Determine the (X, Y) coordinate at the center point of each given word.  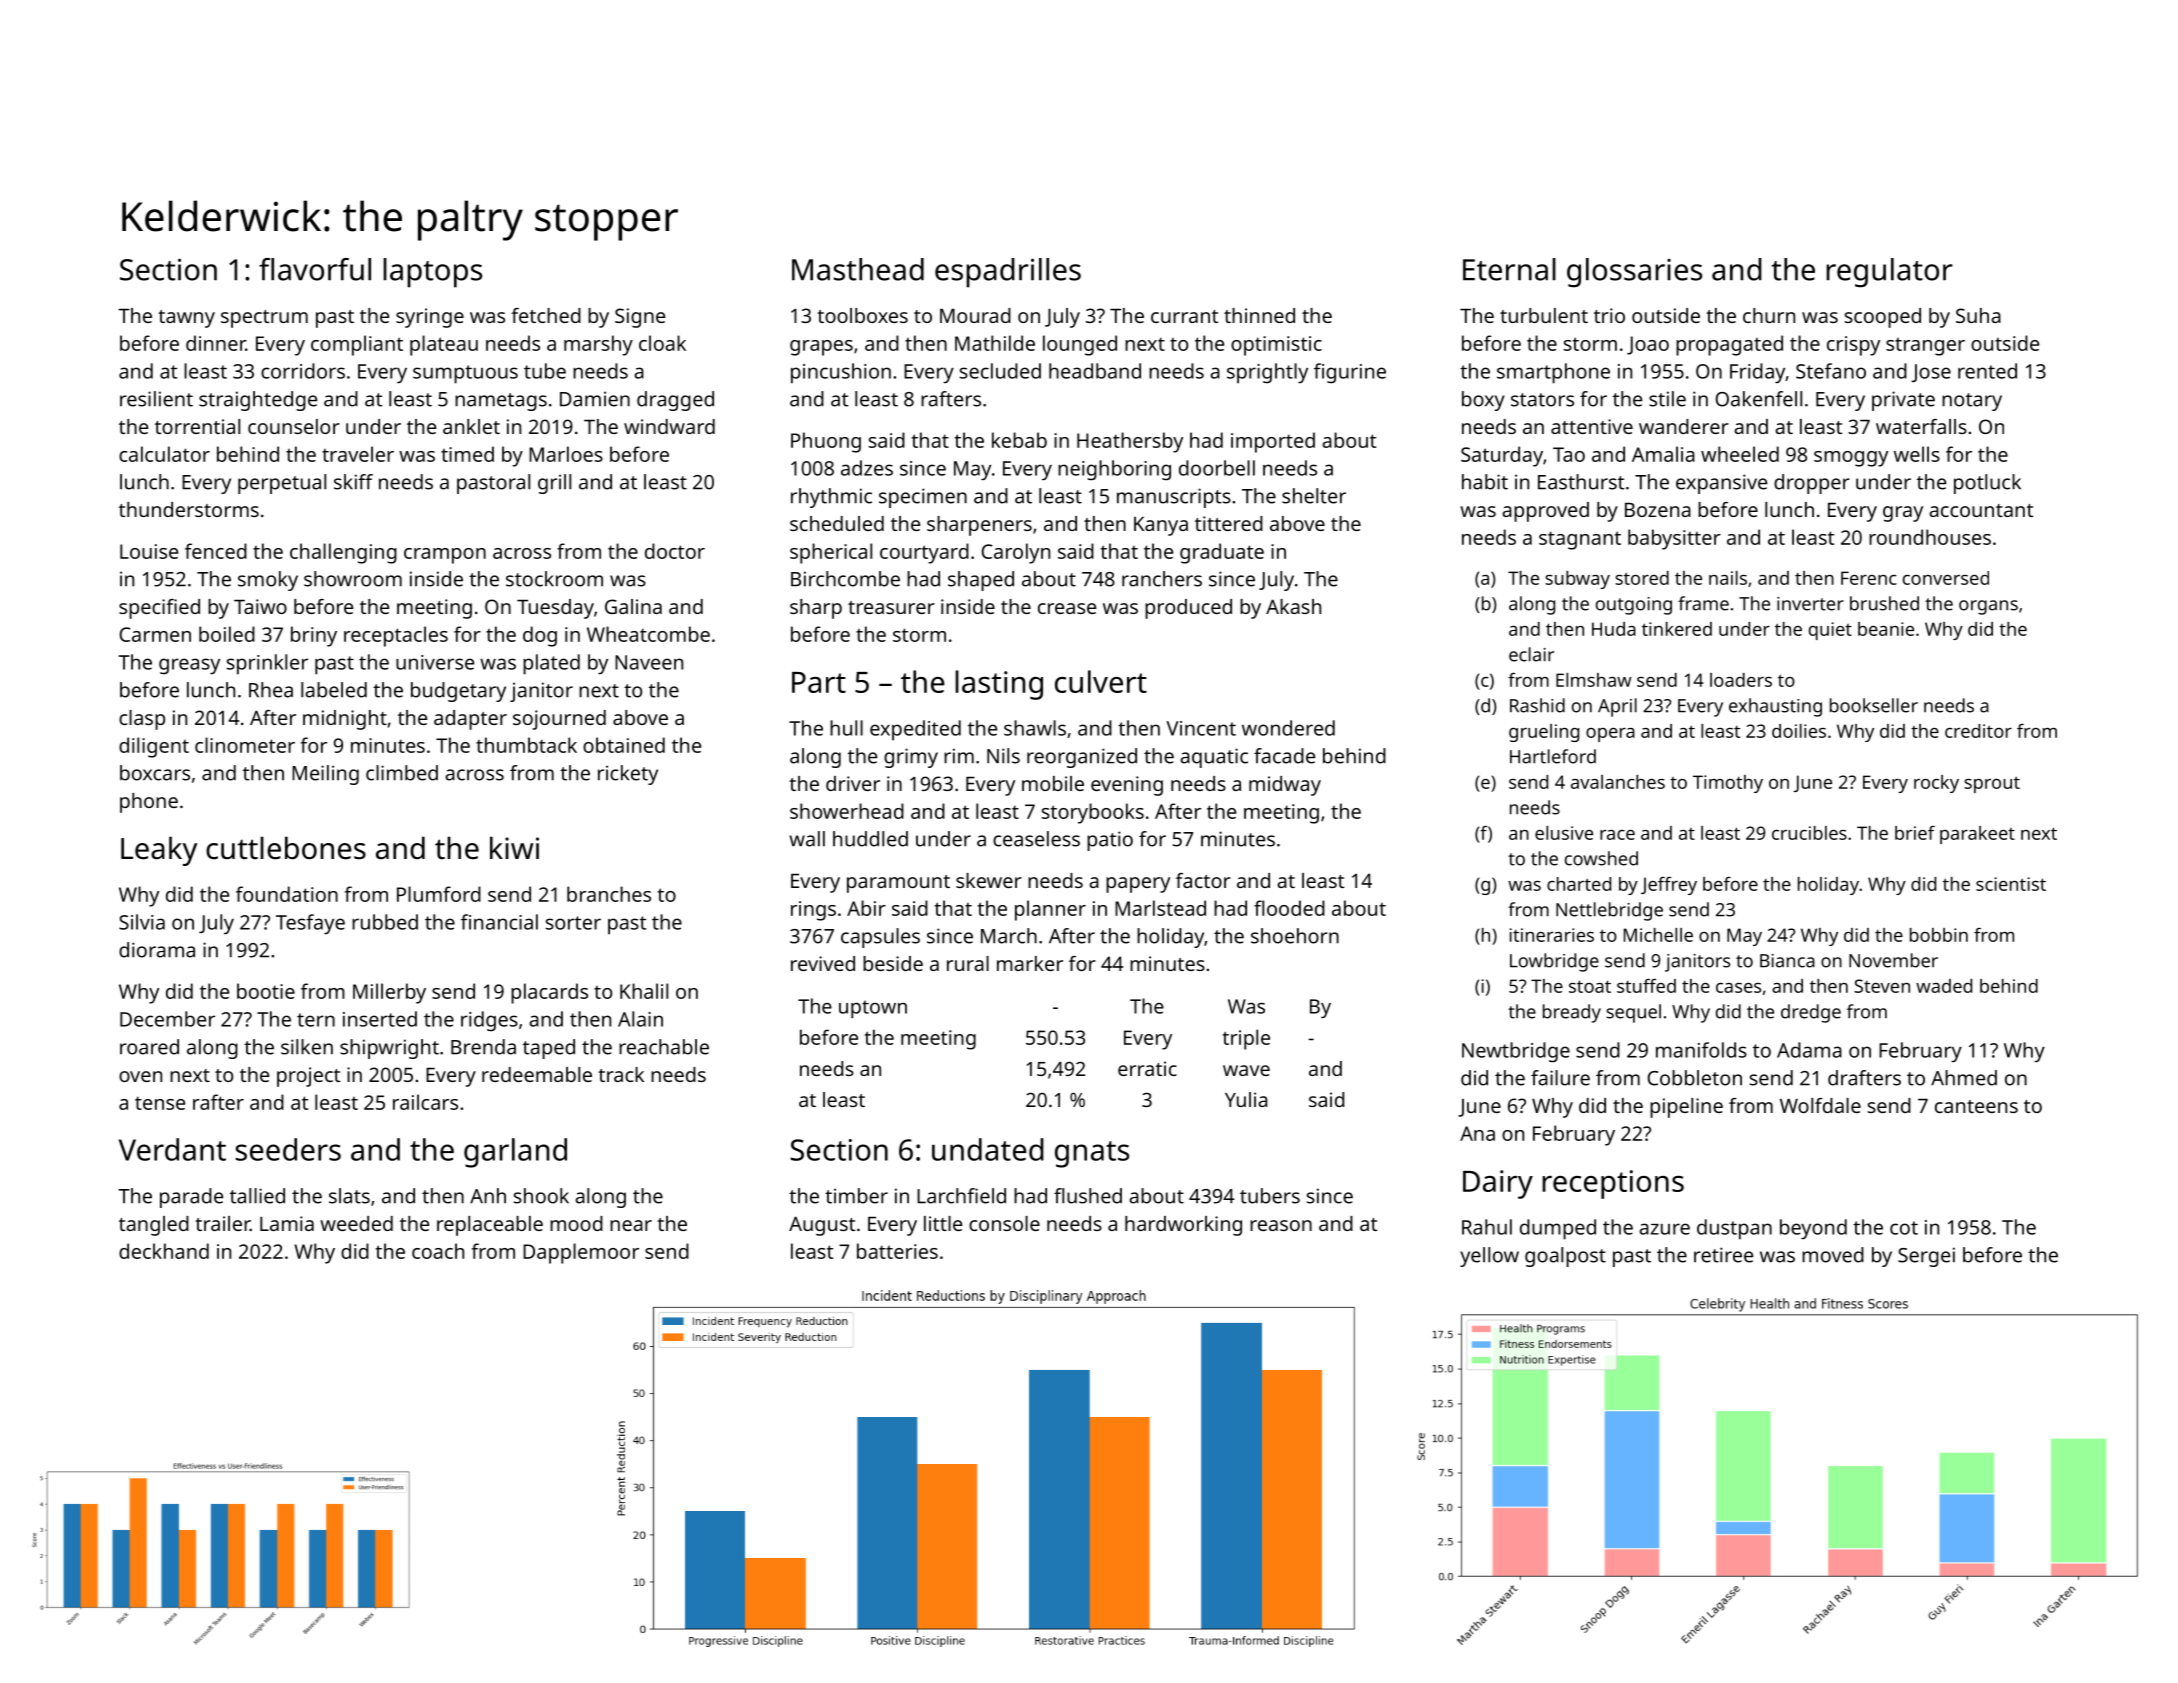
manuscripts (1174, 498)
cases (1738, 988)
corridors (303, 371)
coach (438, 1251)
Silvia (142, 922)
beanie (1886, 629)
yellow (1489, 1257)
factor (1203, 880)
